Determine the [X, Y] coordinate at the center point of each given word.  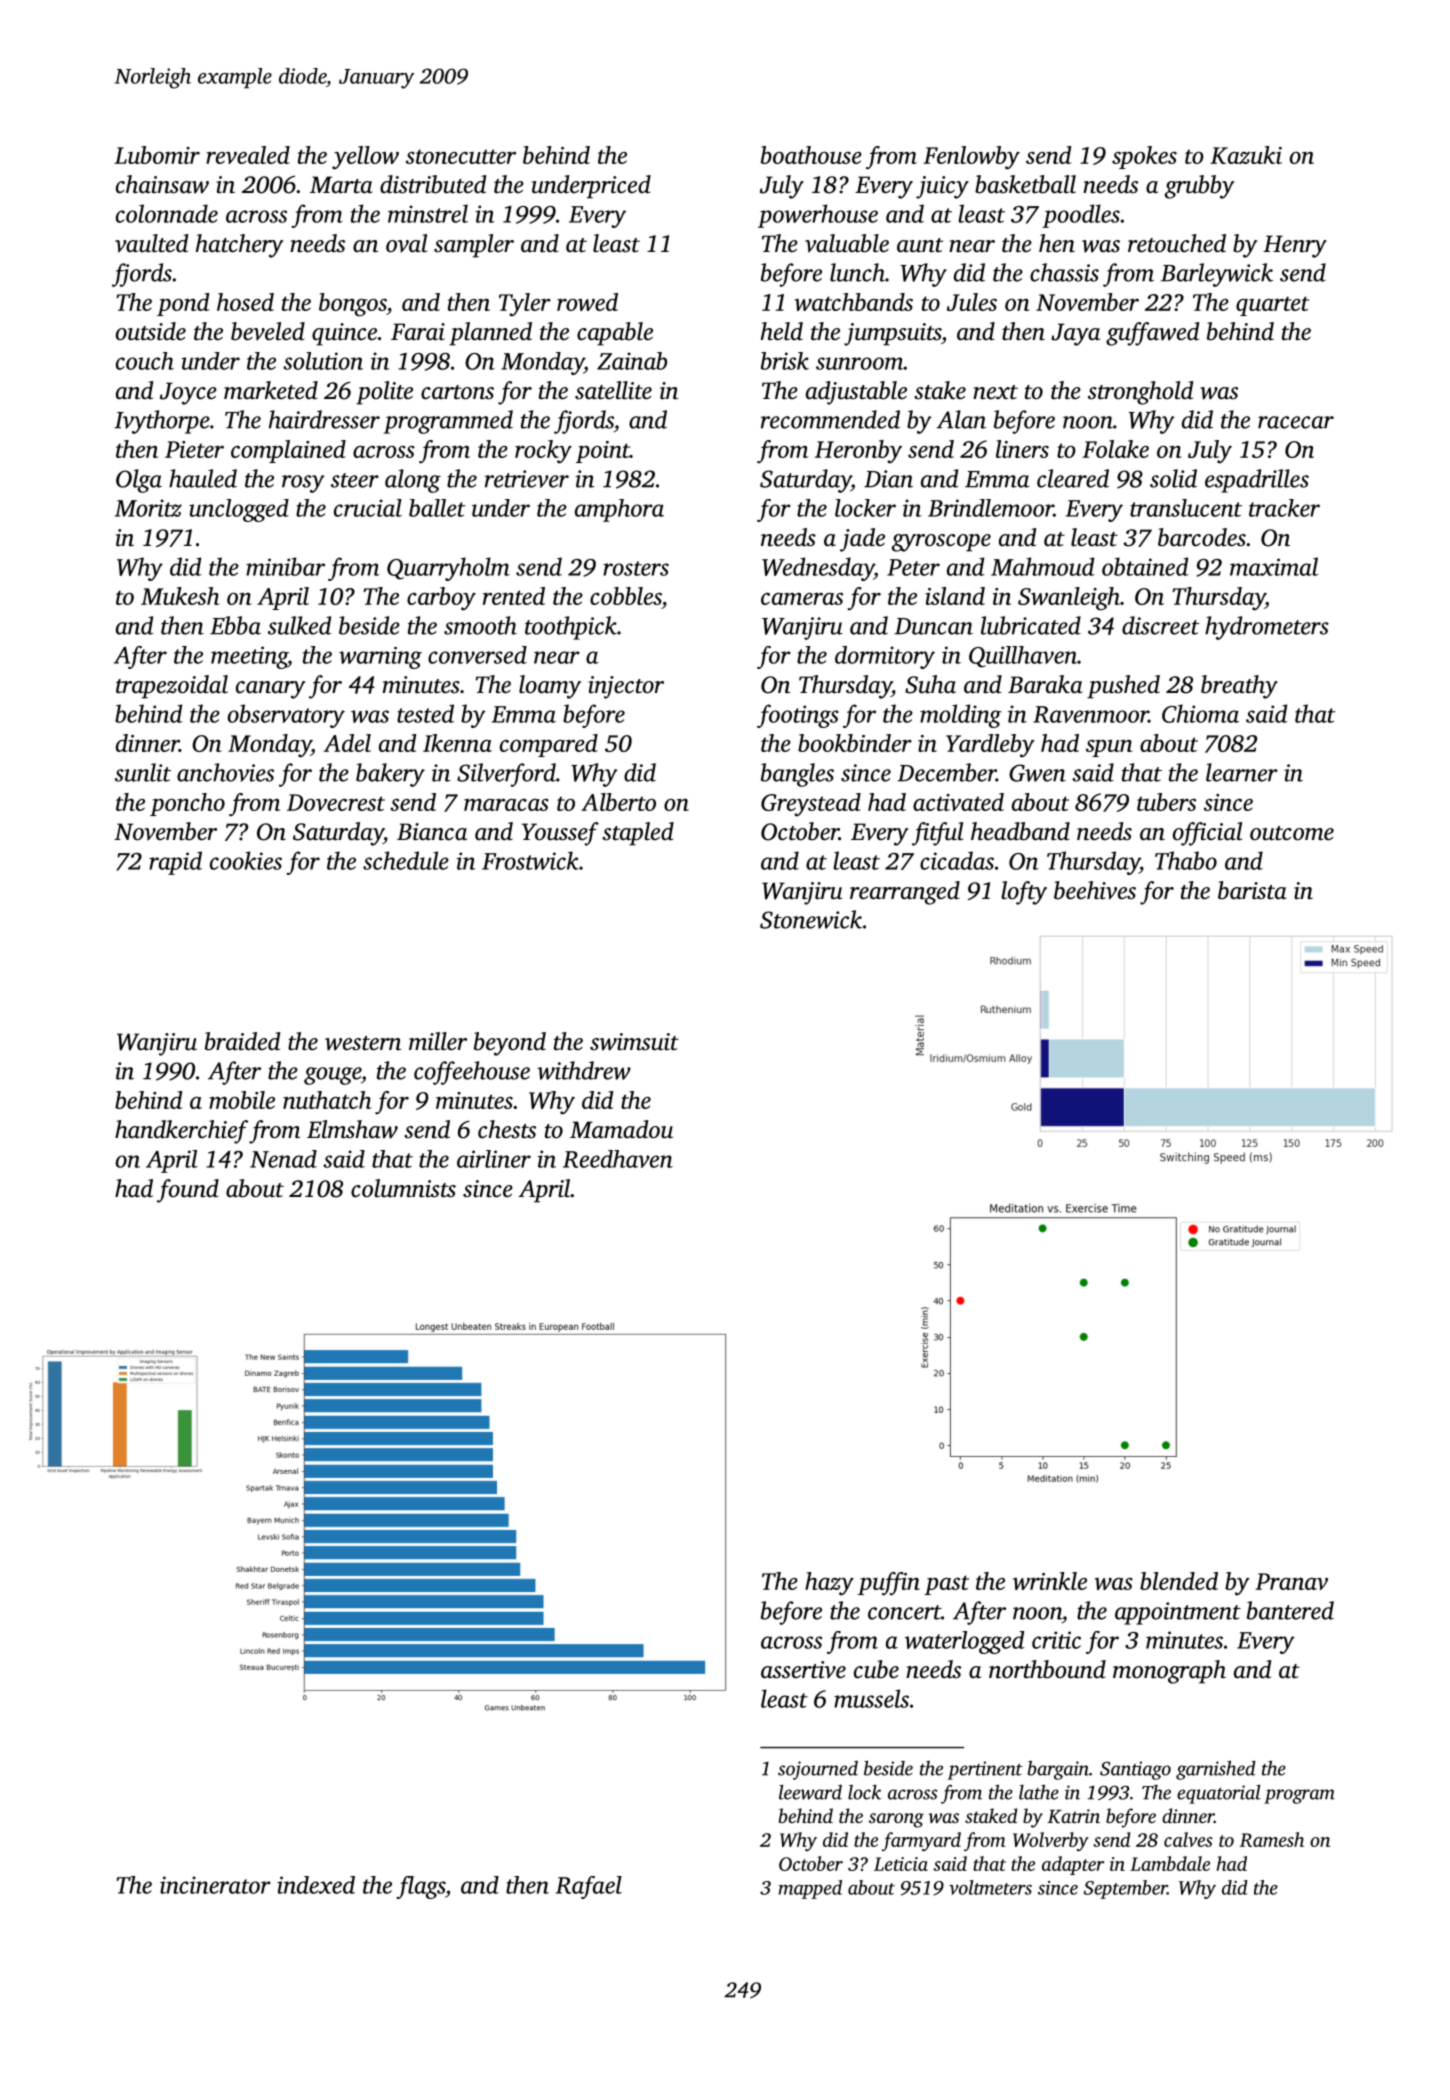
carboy [441, 599]
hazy [829, 1584]
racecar [1296, 422]
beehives [1095, 890]
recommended [830, 419]
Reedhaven [618, 1159]
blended [1179, 1581]
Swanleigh [1069, 599]
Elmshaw [352, 1129]
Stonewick [811, 919]
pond [183, 304]
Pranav [1291, 1581]
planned [490, 334]
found [188, 1191]
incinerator [215, 1885]
